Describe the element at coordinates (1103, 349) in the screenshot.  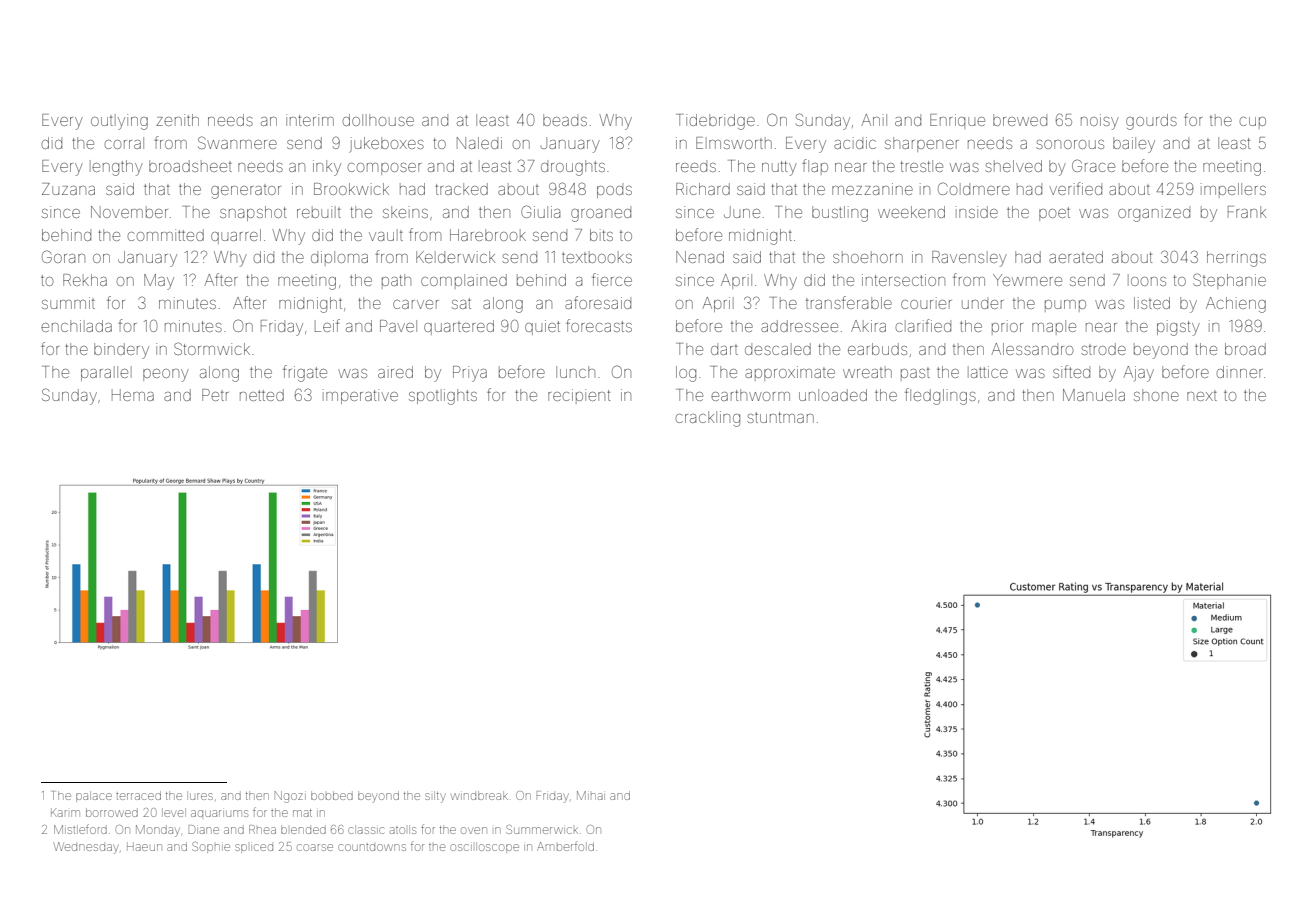
I see `strode` at that location.
